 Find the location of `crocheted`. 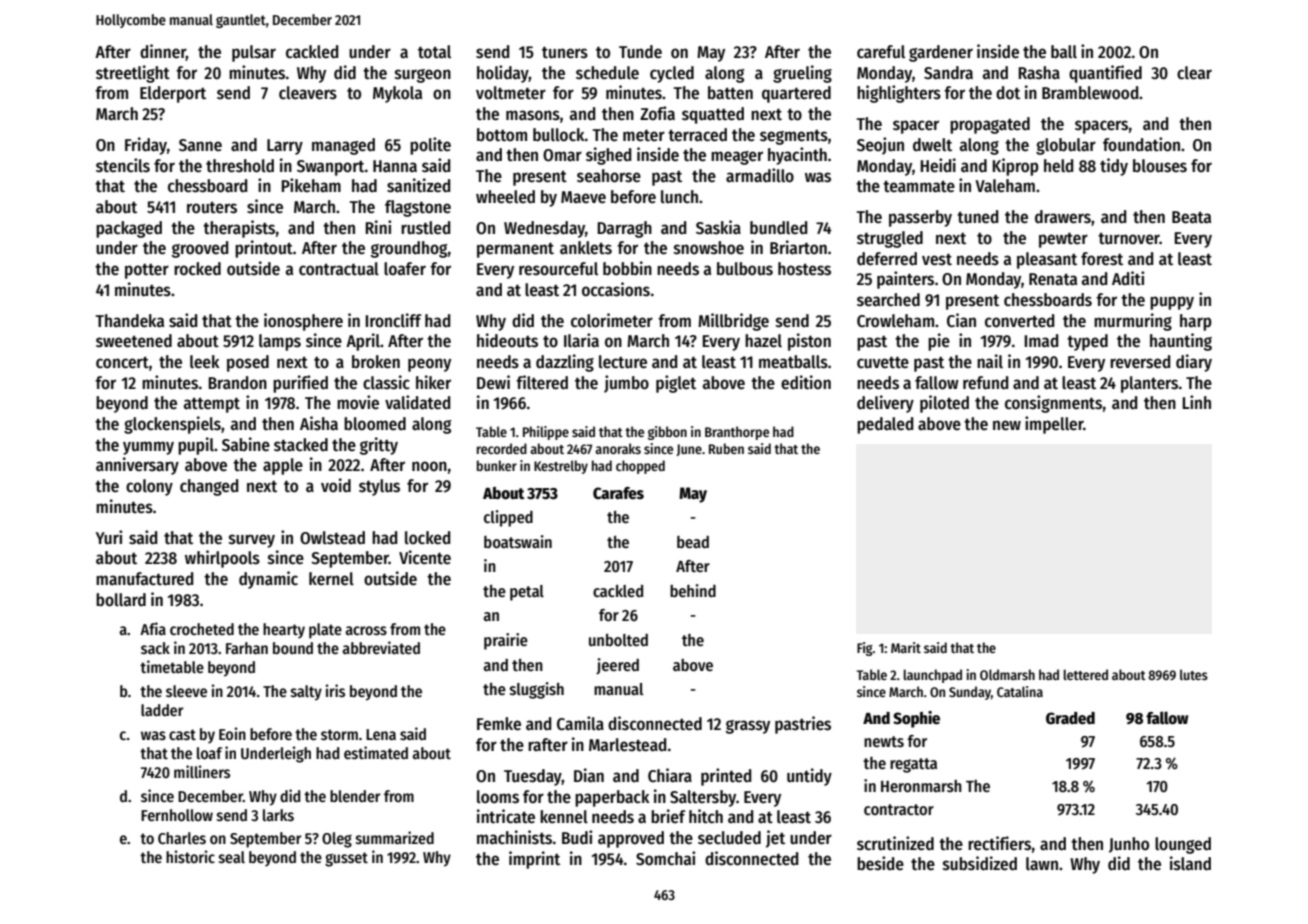

crocheted is located at coordinates (202, 629).
